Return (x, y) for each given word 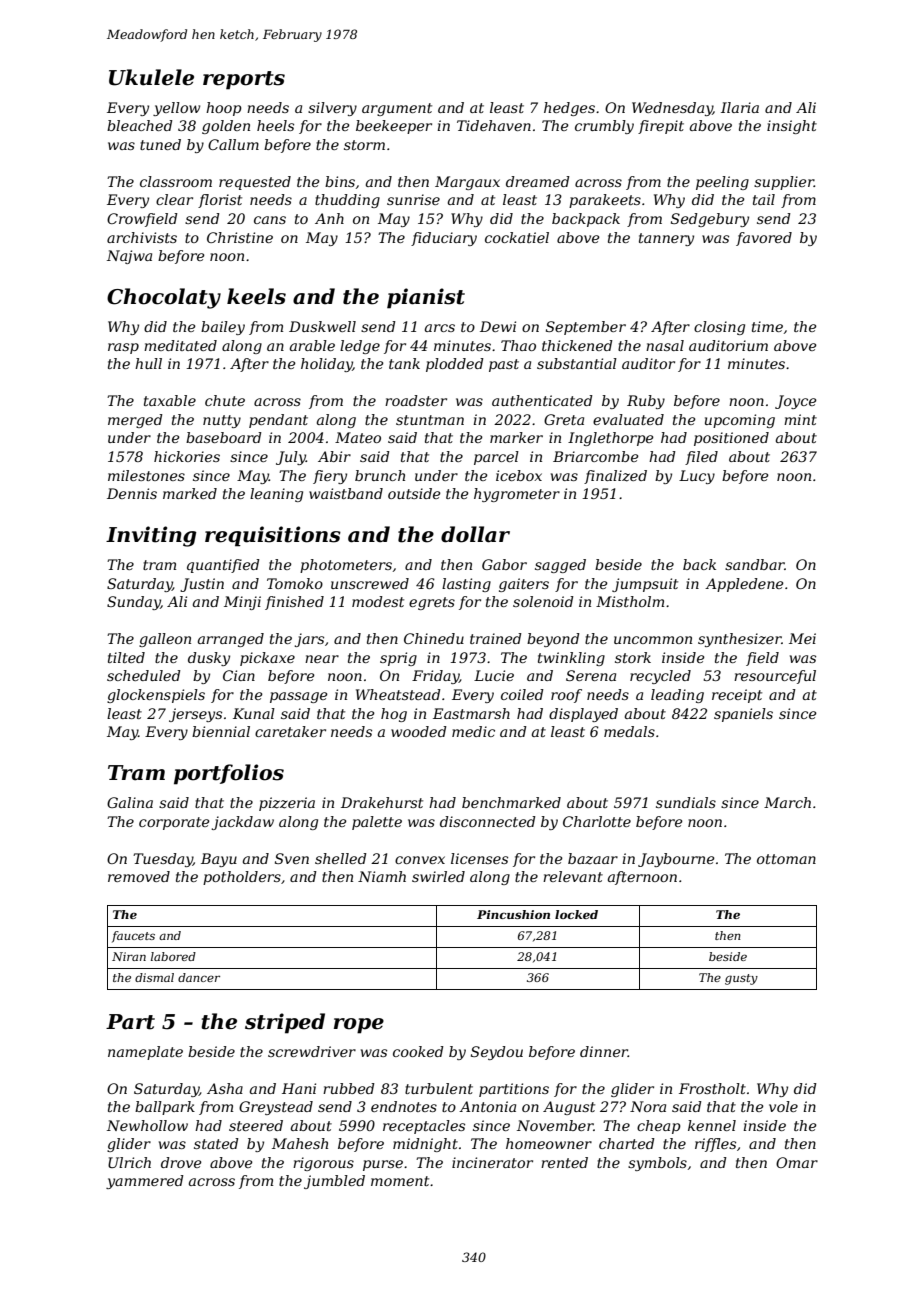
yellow (176, 109)
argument (397, 109)
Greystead (276, 1108)
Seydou (497, 1053)
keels (256, 296)
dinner (604, 1051)
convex (420, 860)
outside (414, 493)
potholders (242, 878)
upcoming (740, 421)
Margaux (467, 183)
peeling (722, 183)
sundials (686, 802)
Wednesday (672, 109)
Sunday (134, 603)
